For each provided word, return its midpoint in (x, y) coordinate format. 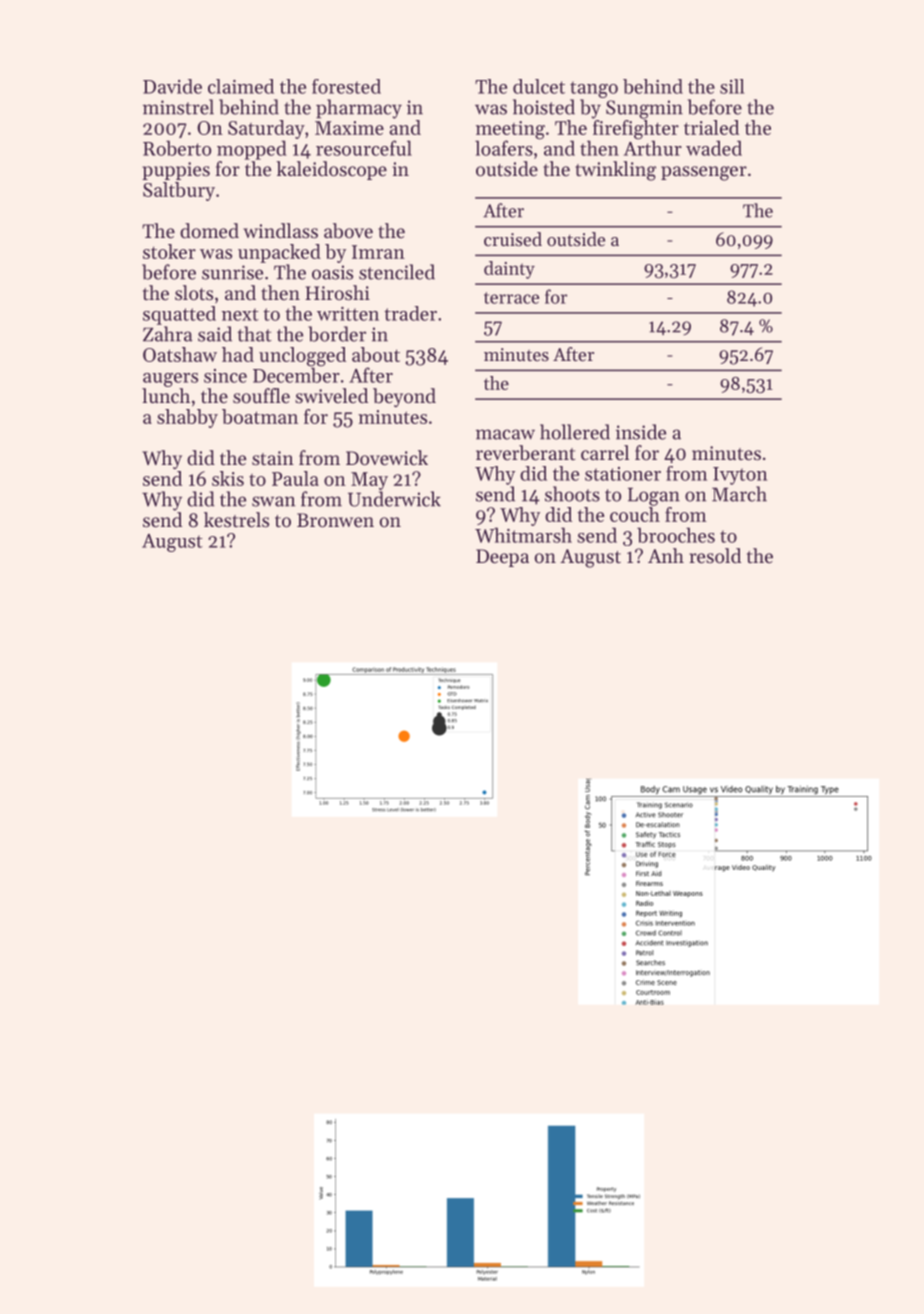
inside (641, 432)
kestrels (236, 520)
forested (346, 86)
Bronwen (335, 520)
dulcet (539, 86)
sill (732, 86)
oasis (332, 272)
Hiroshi (337, 292)
